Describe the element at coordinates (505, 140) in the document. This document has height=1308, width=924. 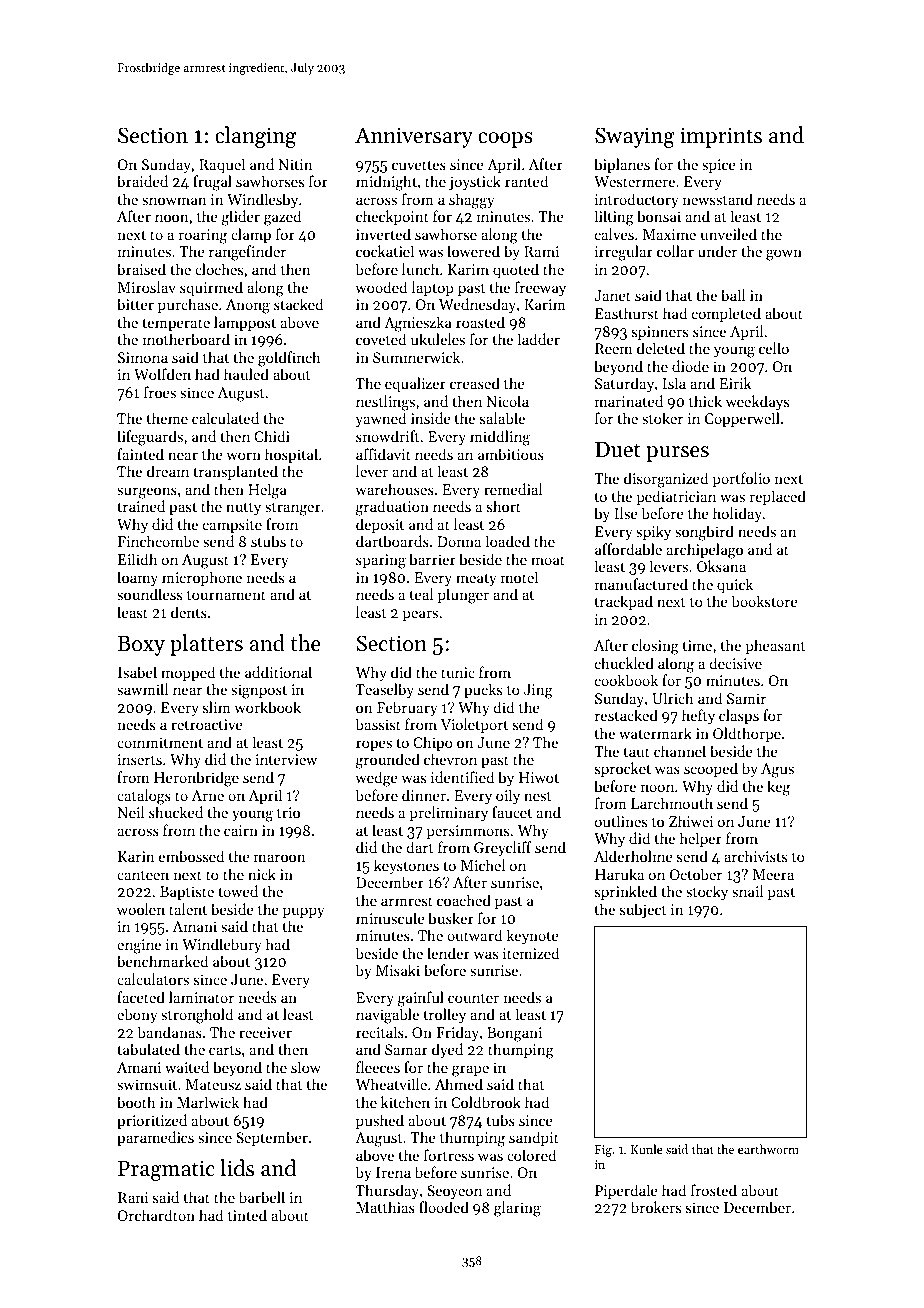
I see `coops` at that location.
